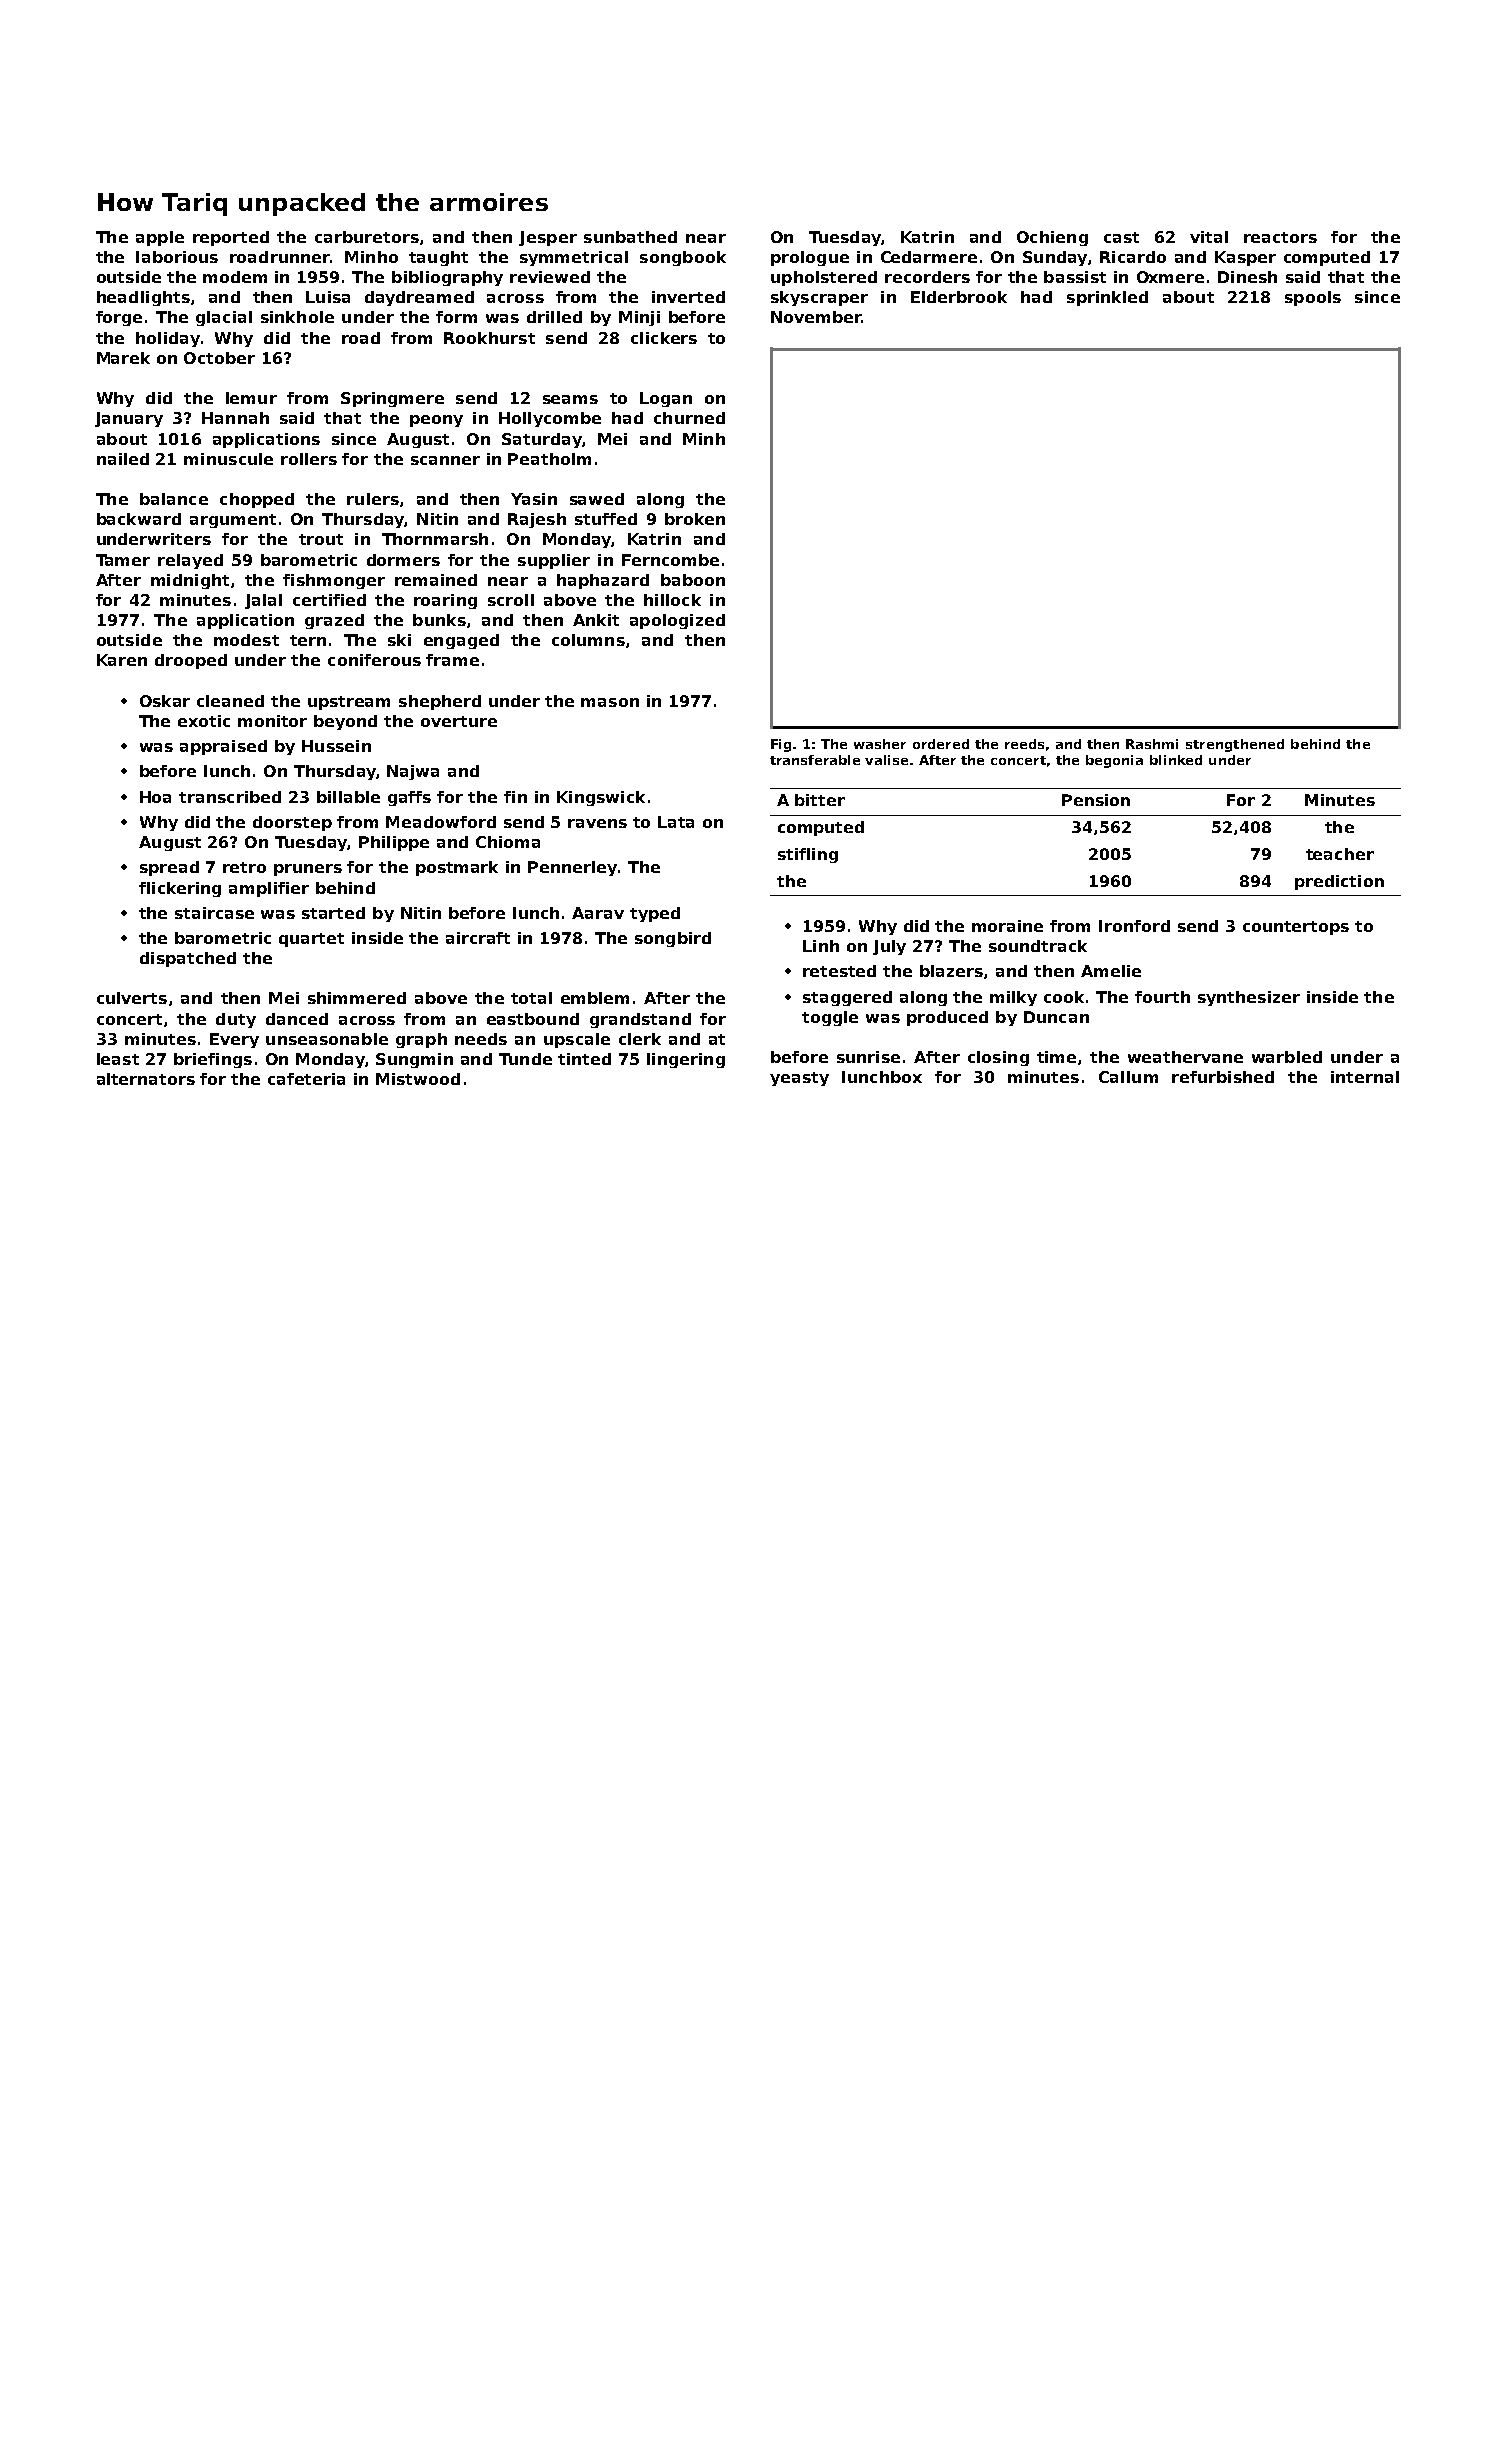 This document has height=2464, width=1496. What do you see at coordinates (257, 500) in the document?
I see `chopped` at bounding box center [257, 500].
